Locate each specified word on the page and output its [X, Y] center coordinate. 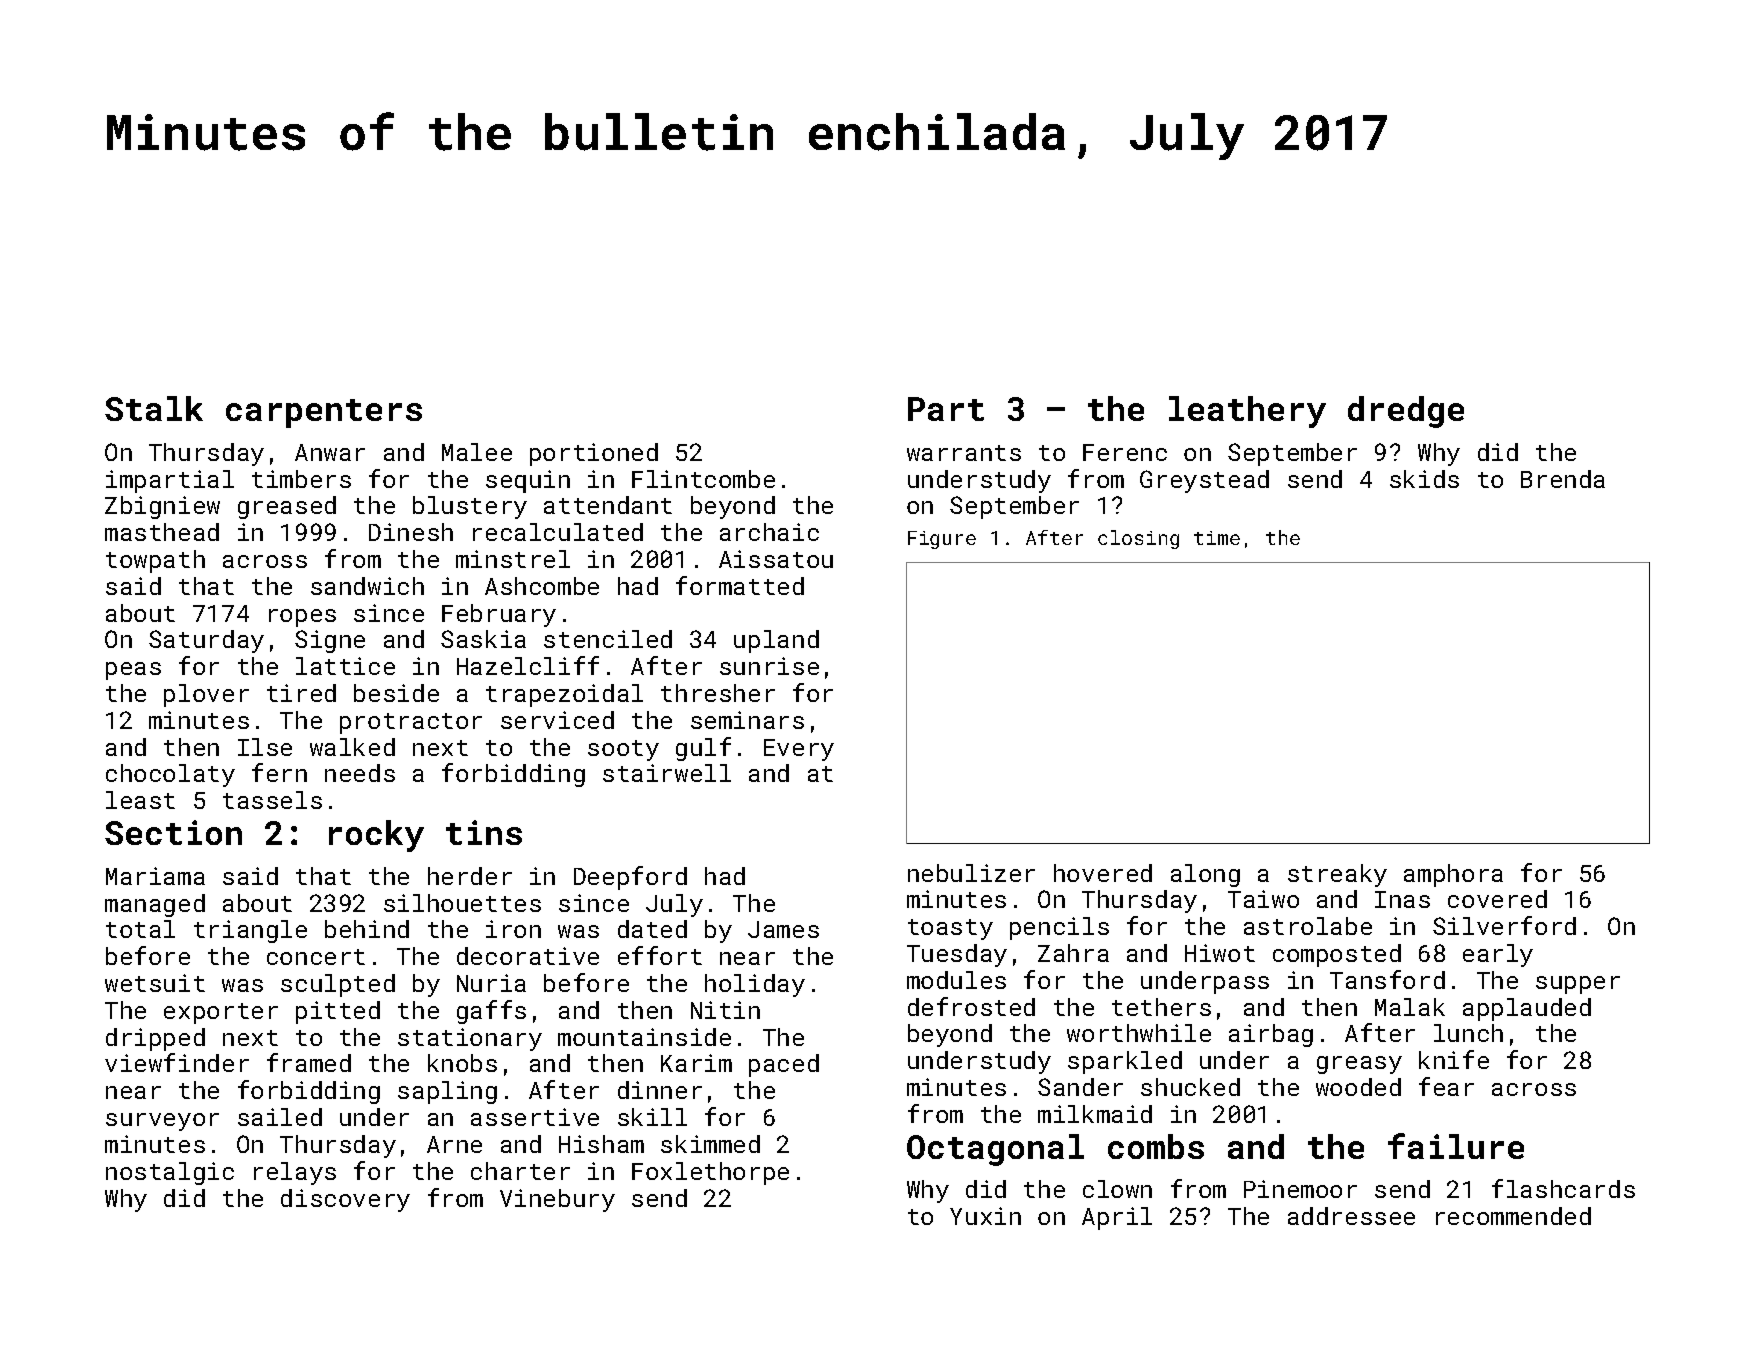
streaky [1337, 875]
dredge [1406, 412]
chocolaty [170, 775]
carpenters [324, 413]
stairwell [667, 773]
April [1117, 1218]
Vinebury [557, 1200]
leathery [1247, 412]
